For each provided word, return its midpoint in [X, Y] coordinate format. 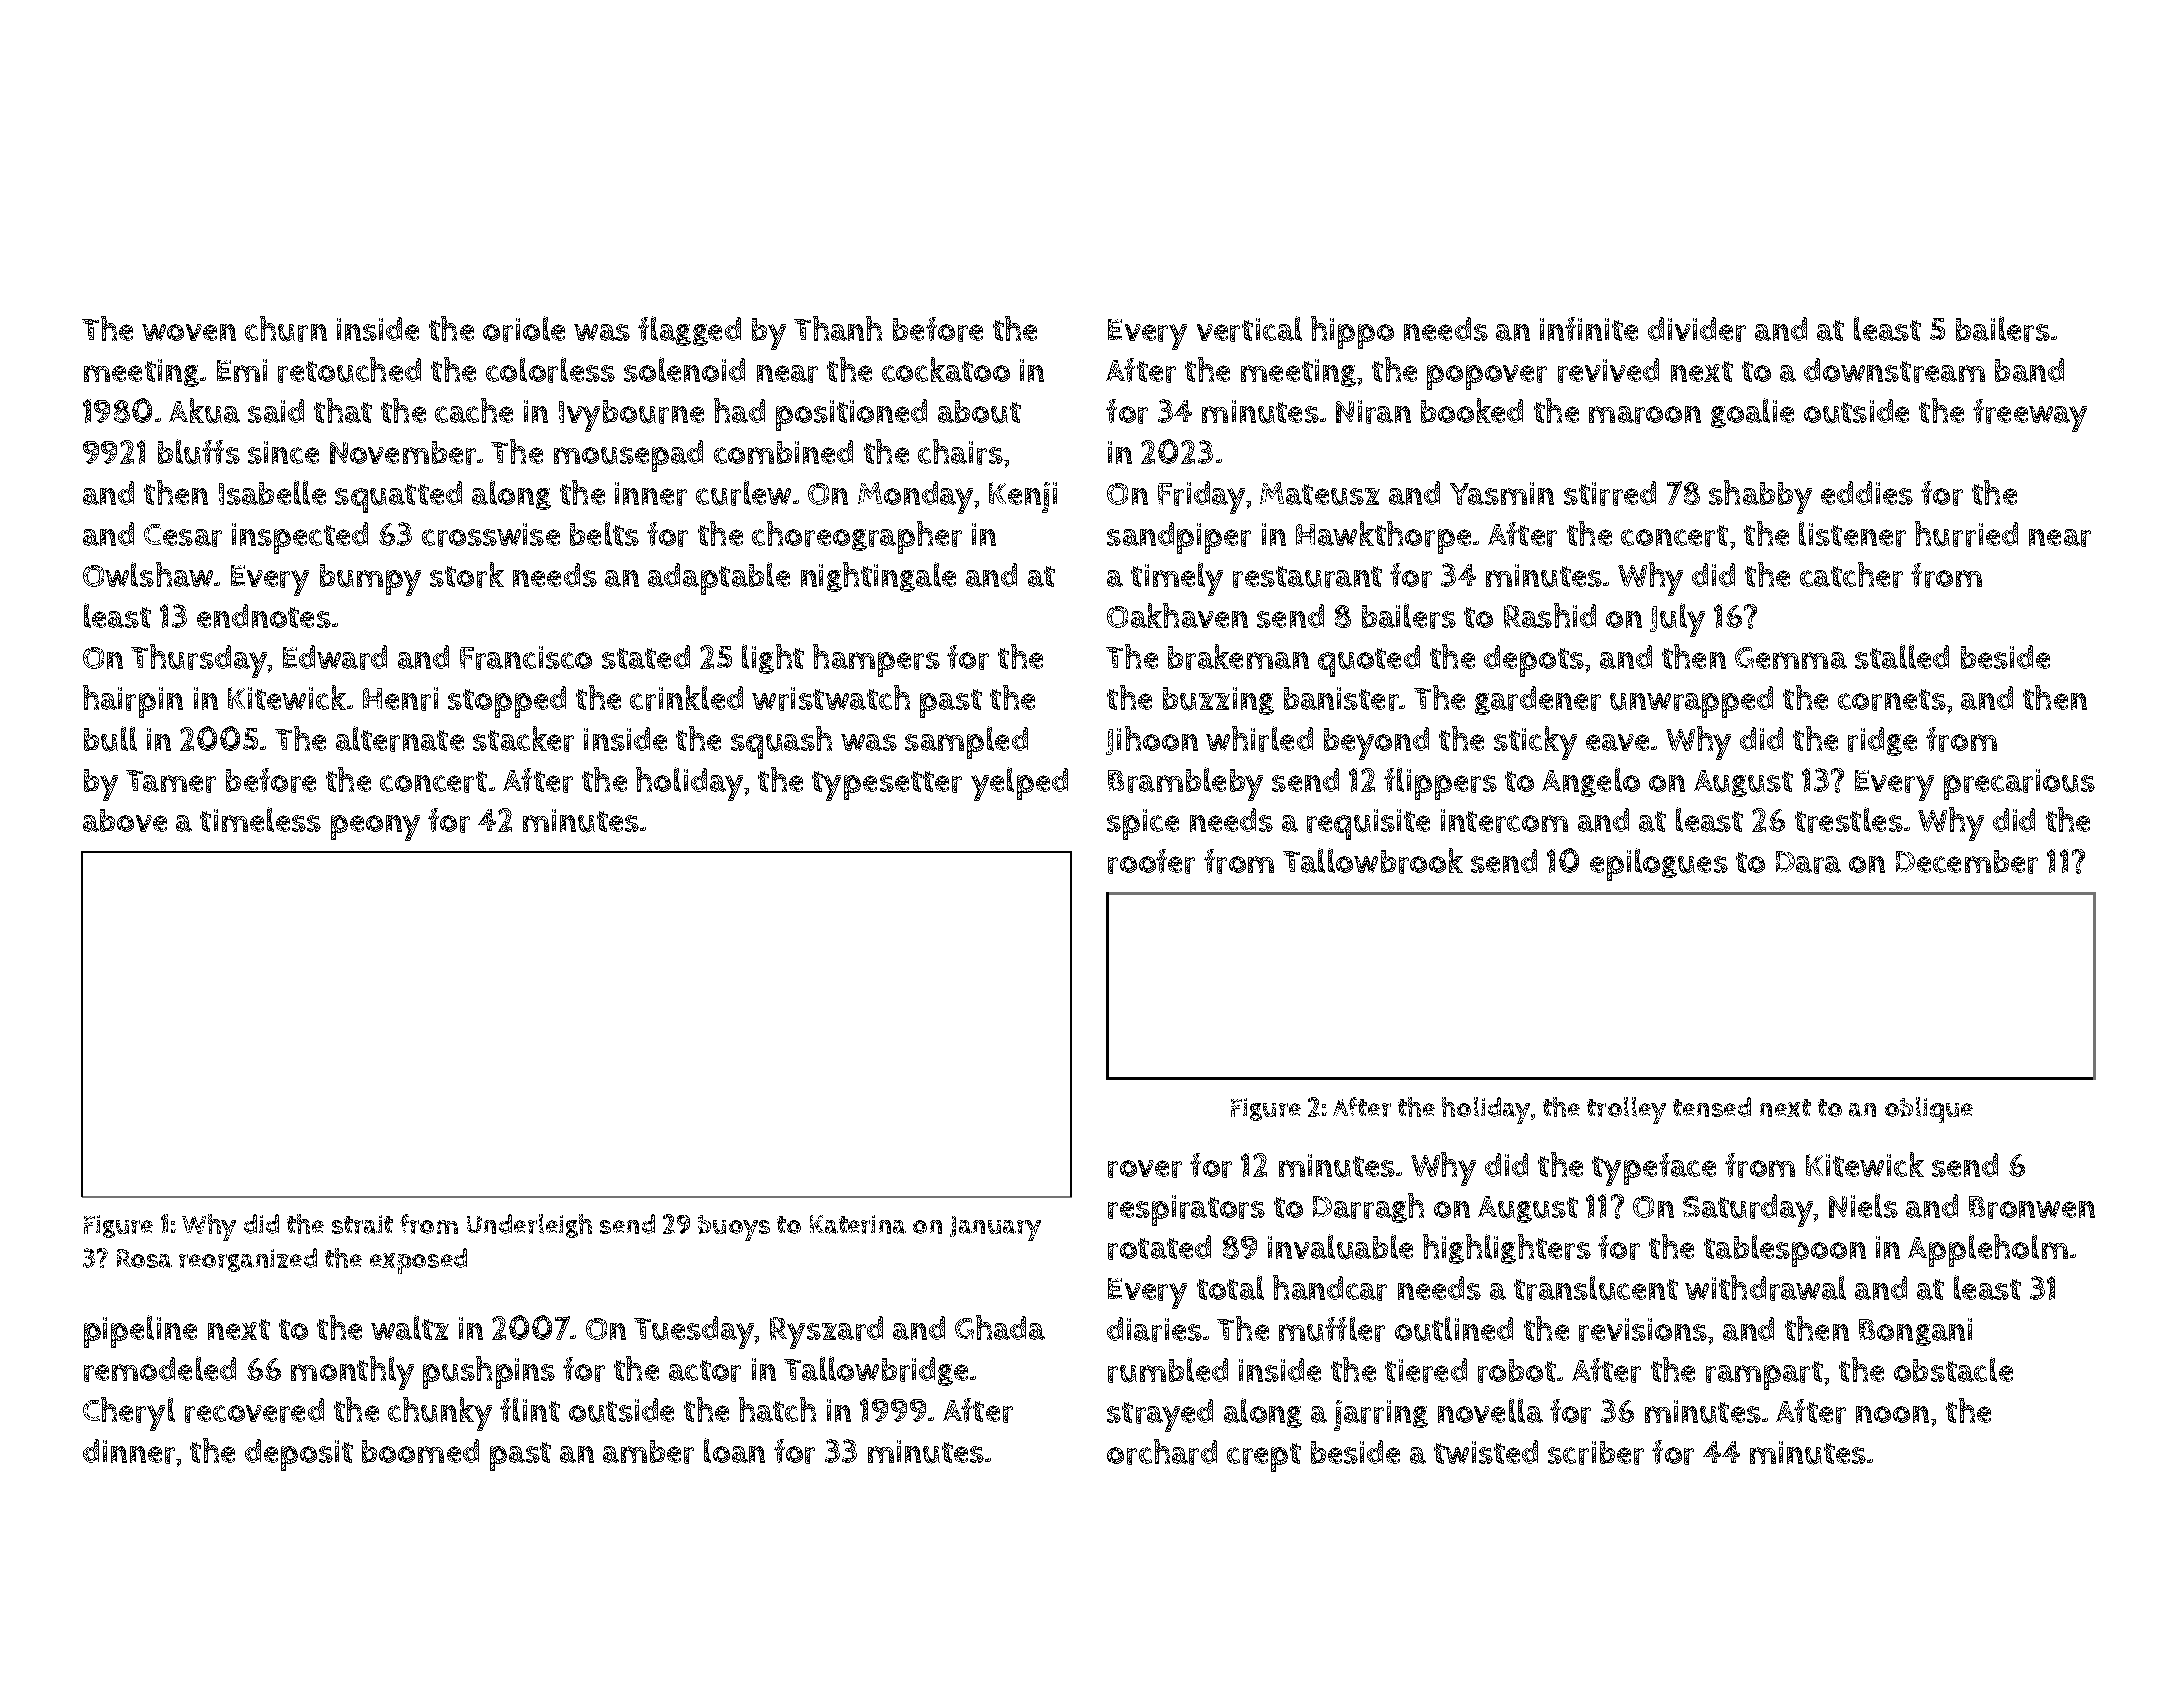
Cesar [183, 535]
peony [375, 828]
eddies [1867, 493]
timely [1177, 579]
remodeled [160, 1369]
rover [1145, 1169]
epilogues [1659, 864]
